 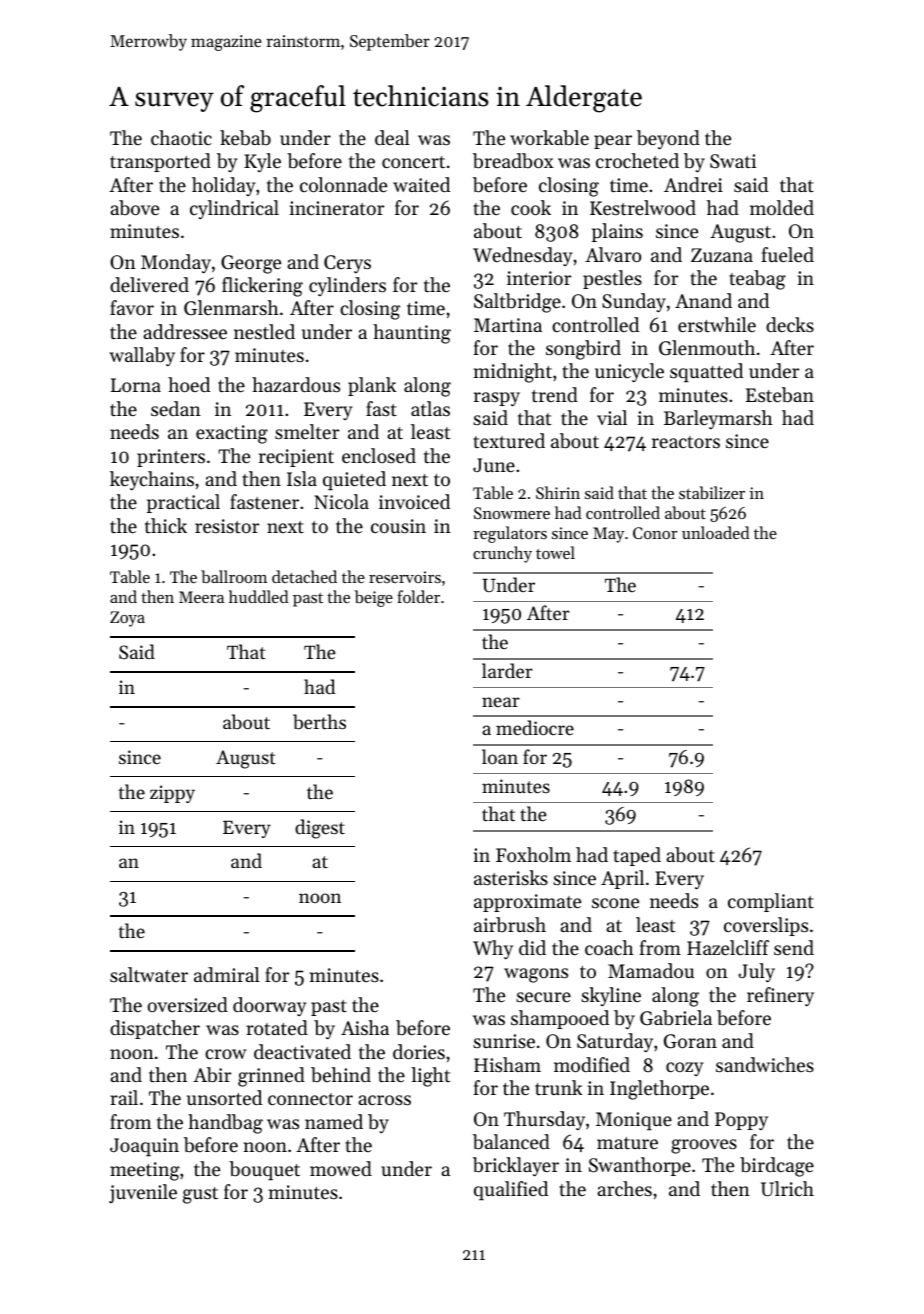 I want to click on Zuzana, so click(x=722, y=255).
